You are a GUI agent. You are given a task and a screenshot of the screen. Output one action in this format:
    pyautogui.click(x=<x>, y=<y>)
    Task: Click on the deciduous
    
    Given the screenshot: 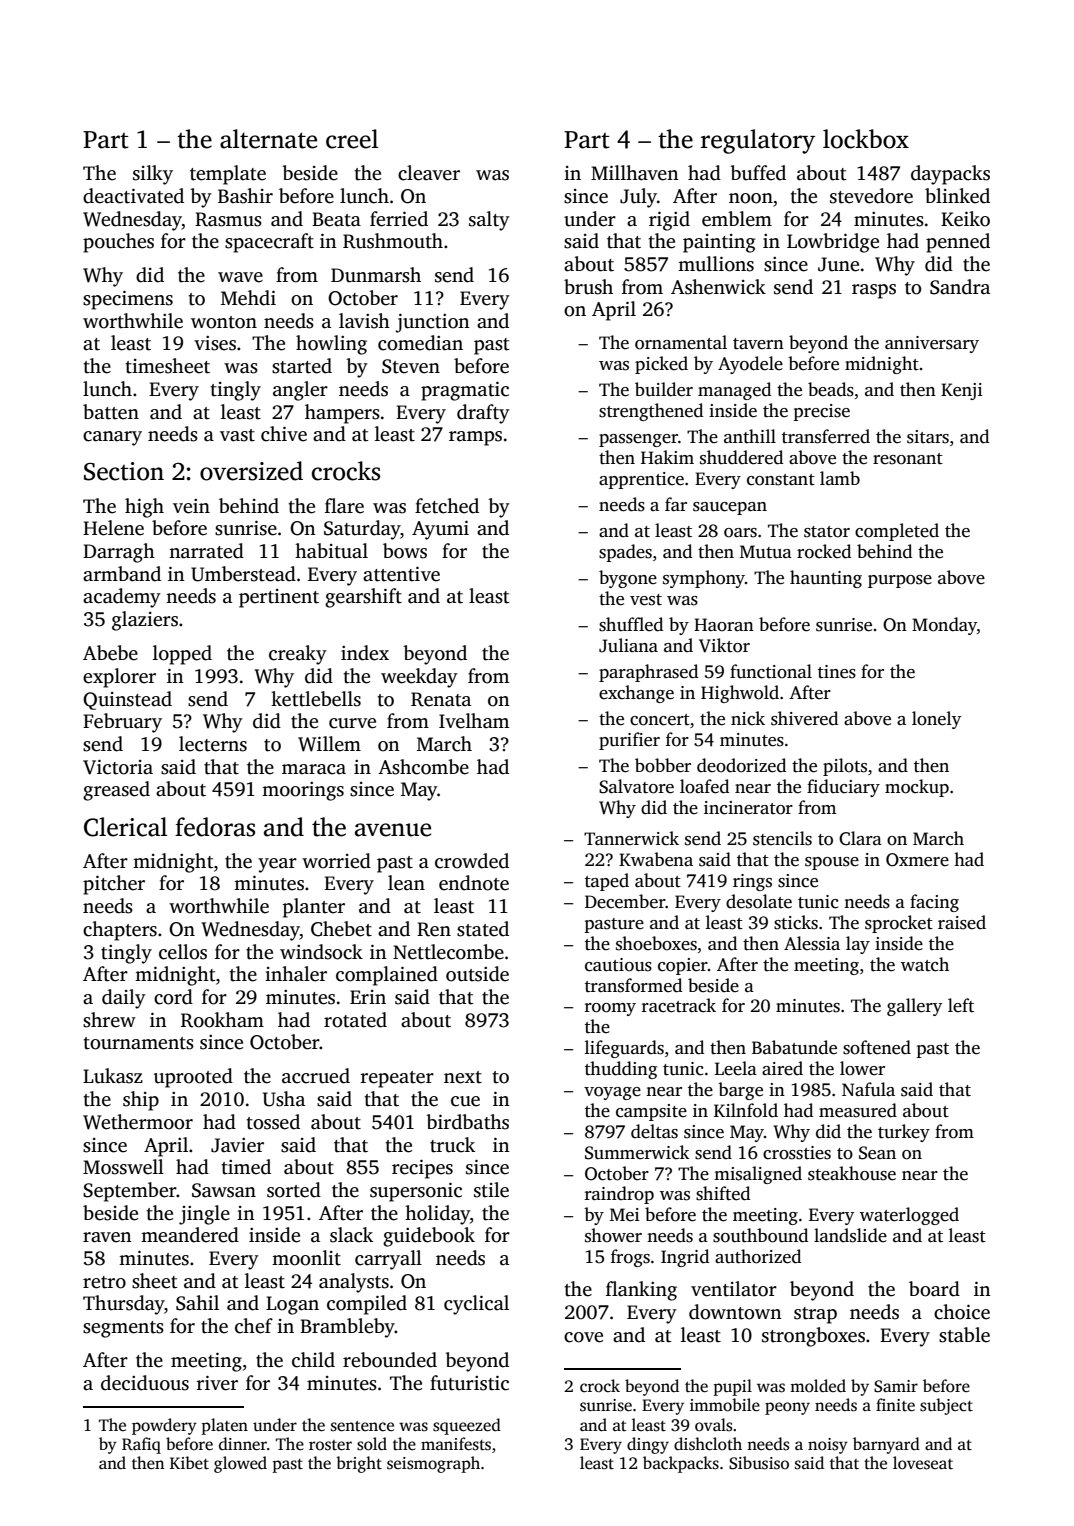 What is the action you would take?
    pyautogui.click(x=145, y=1383)
